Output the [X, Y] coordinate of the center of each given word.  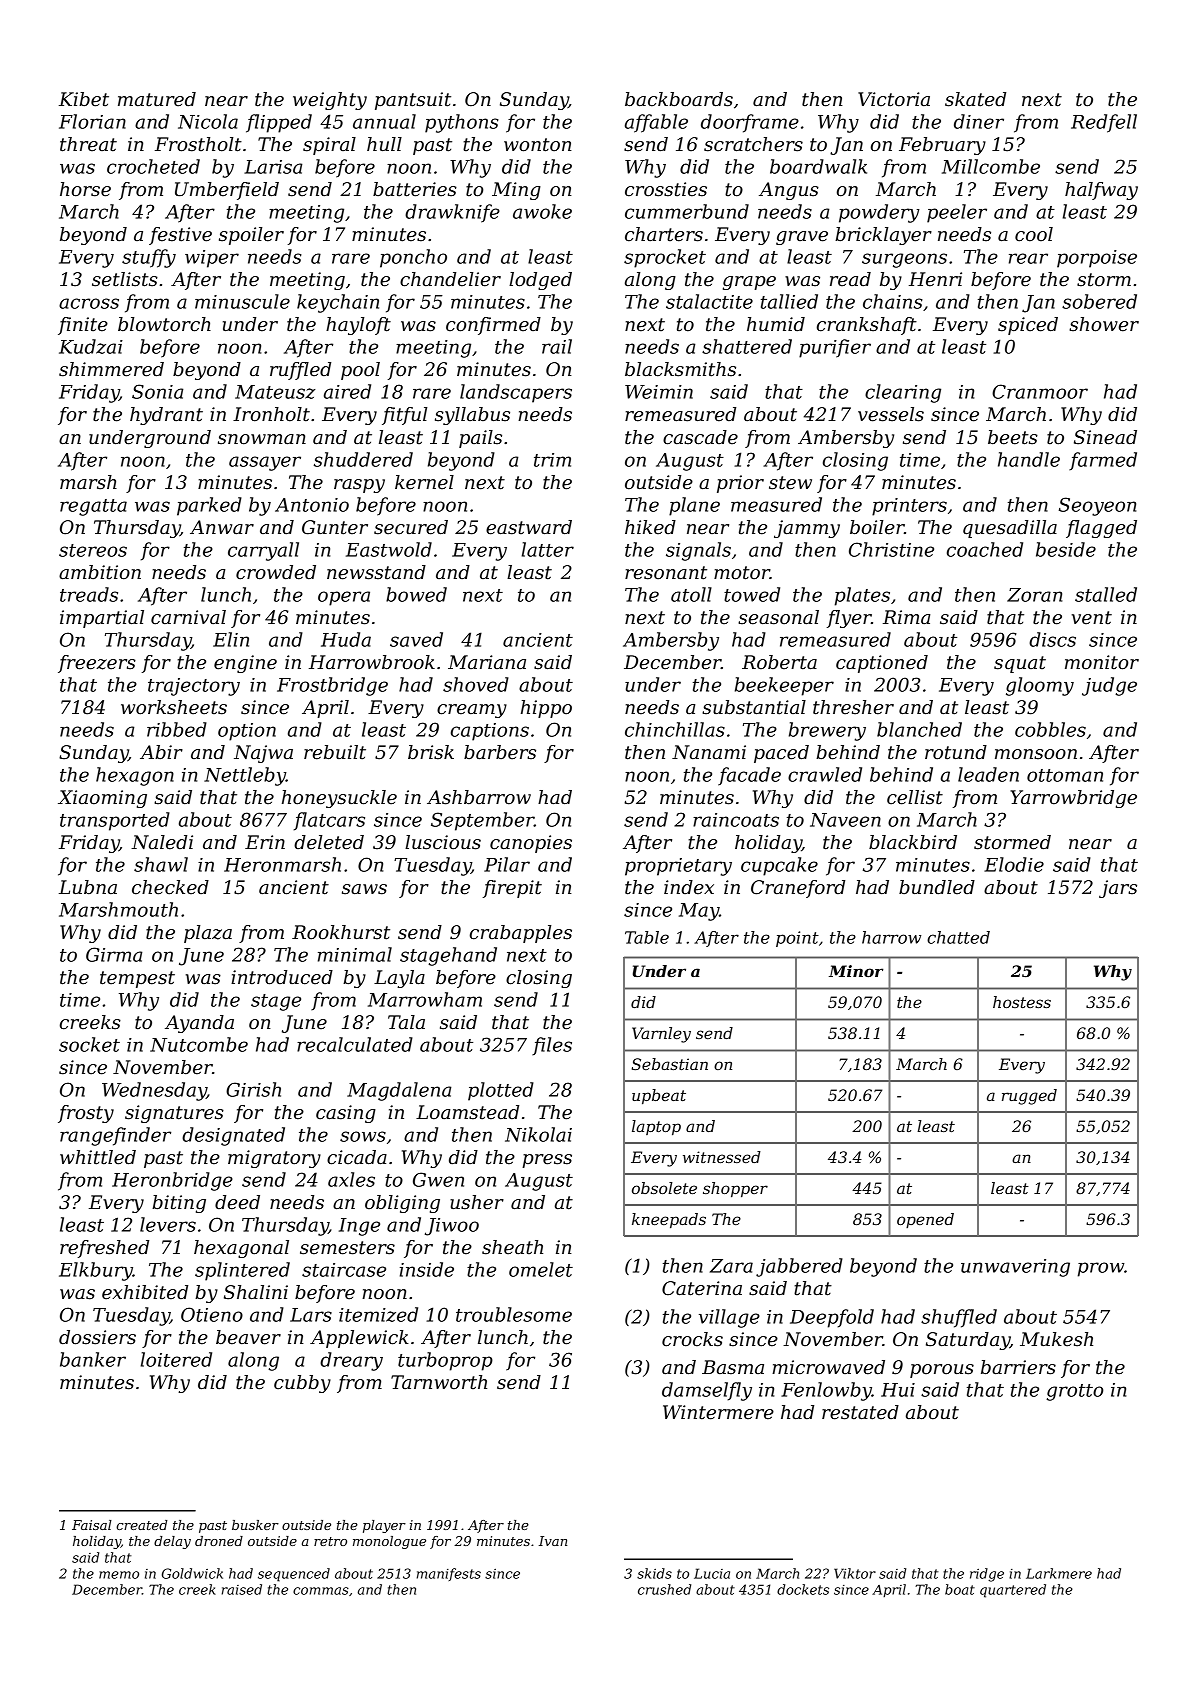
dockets [803, 1589]
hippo [546, 709]
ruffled [300, 371]
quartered [1013, 1591]
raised [242, 1589]
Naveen [845, 820]
